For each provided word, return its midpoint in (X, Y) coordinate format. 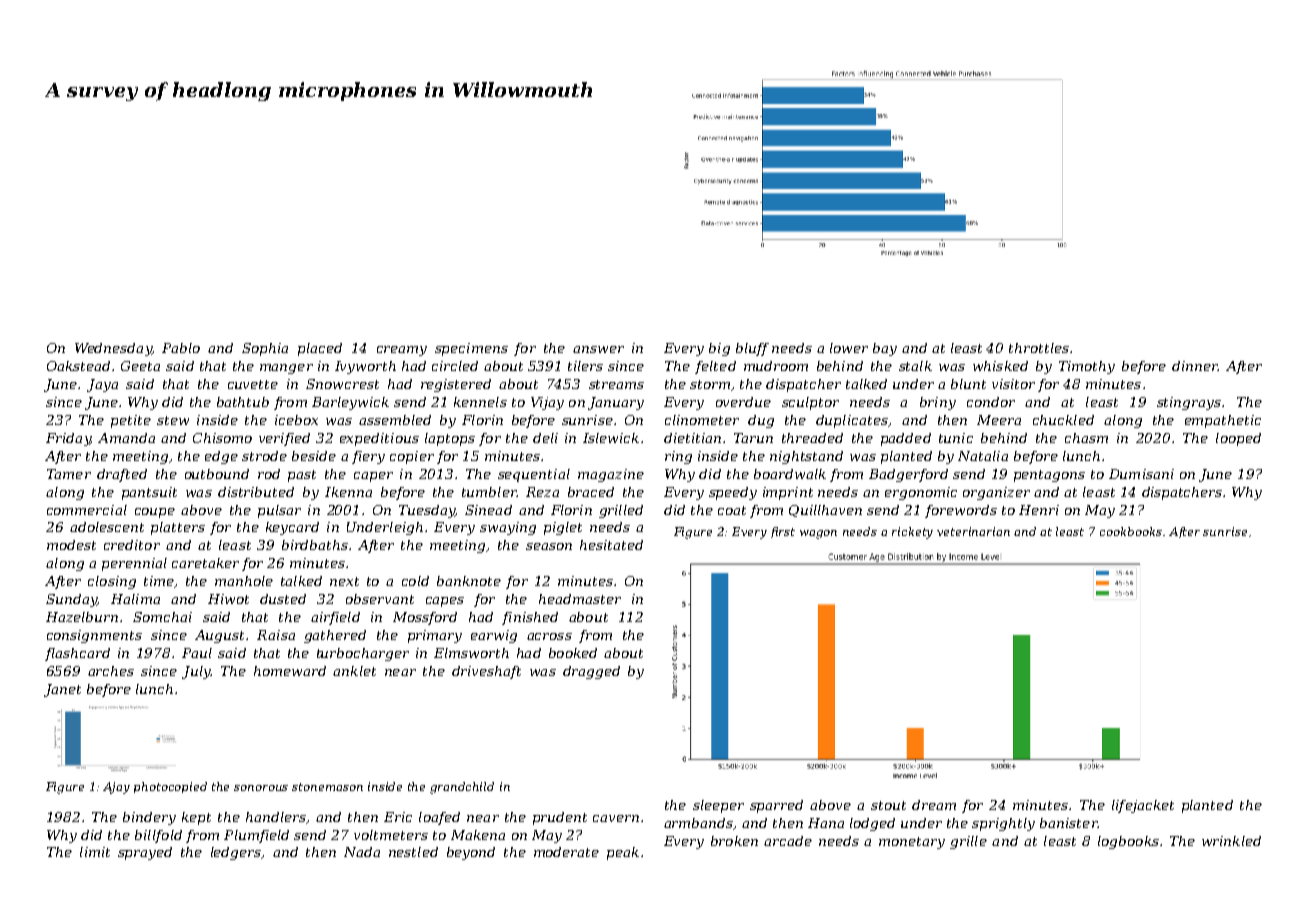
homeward (290, 671)
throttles (1039, 348)
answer (598, 349)
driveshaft (486, 672)
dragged (591, 672)
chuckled (1063, 420)
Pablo (181, 348)
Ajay (116, 788)
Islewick (611, 438)
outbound (217, 474)
